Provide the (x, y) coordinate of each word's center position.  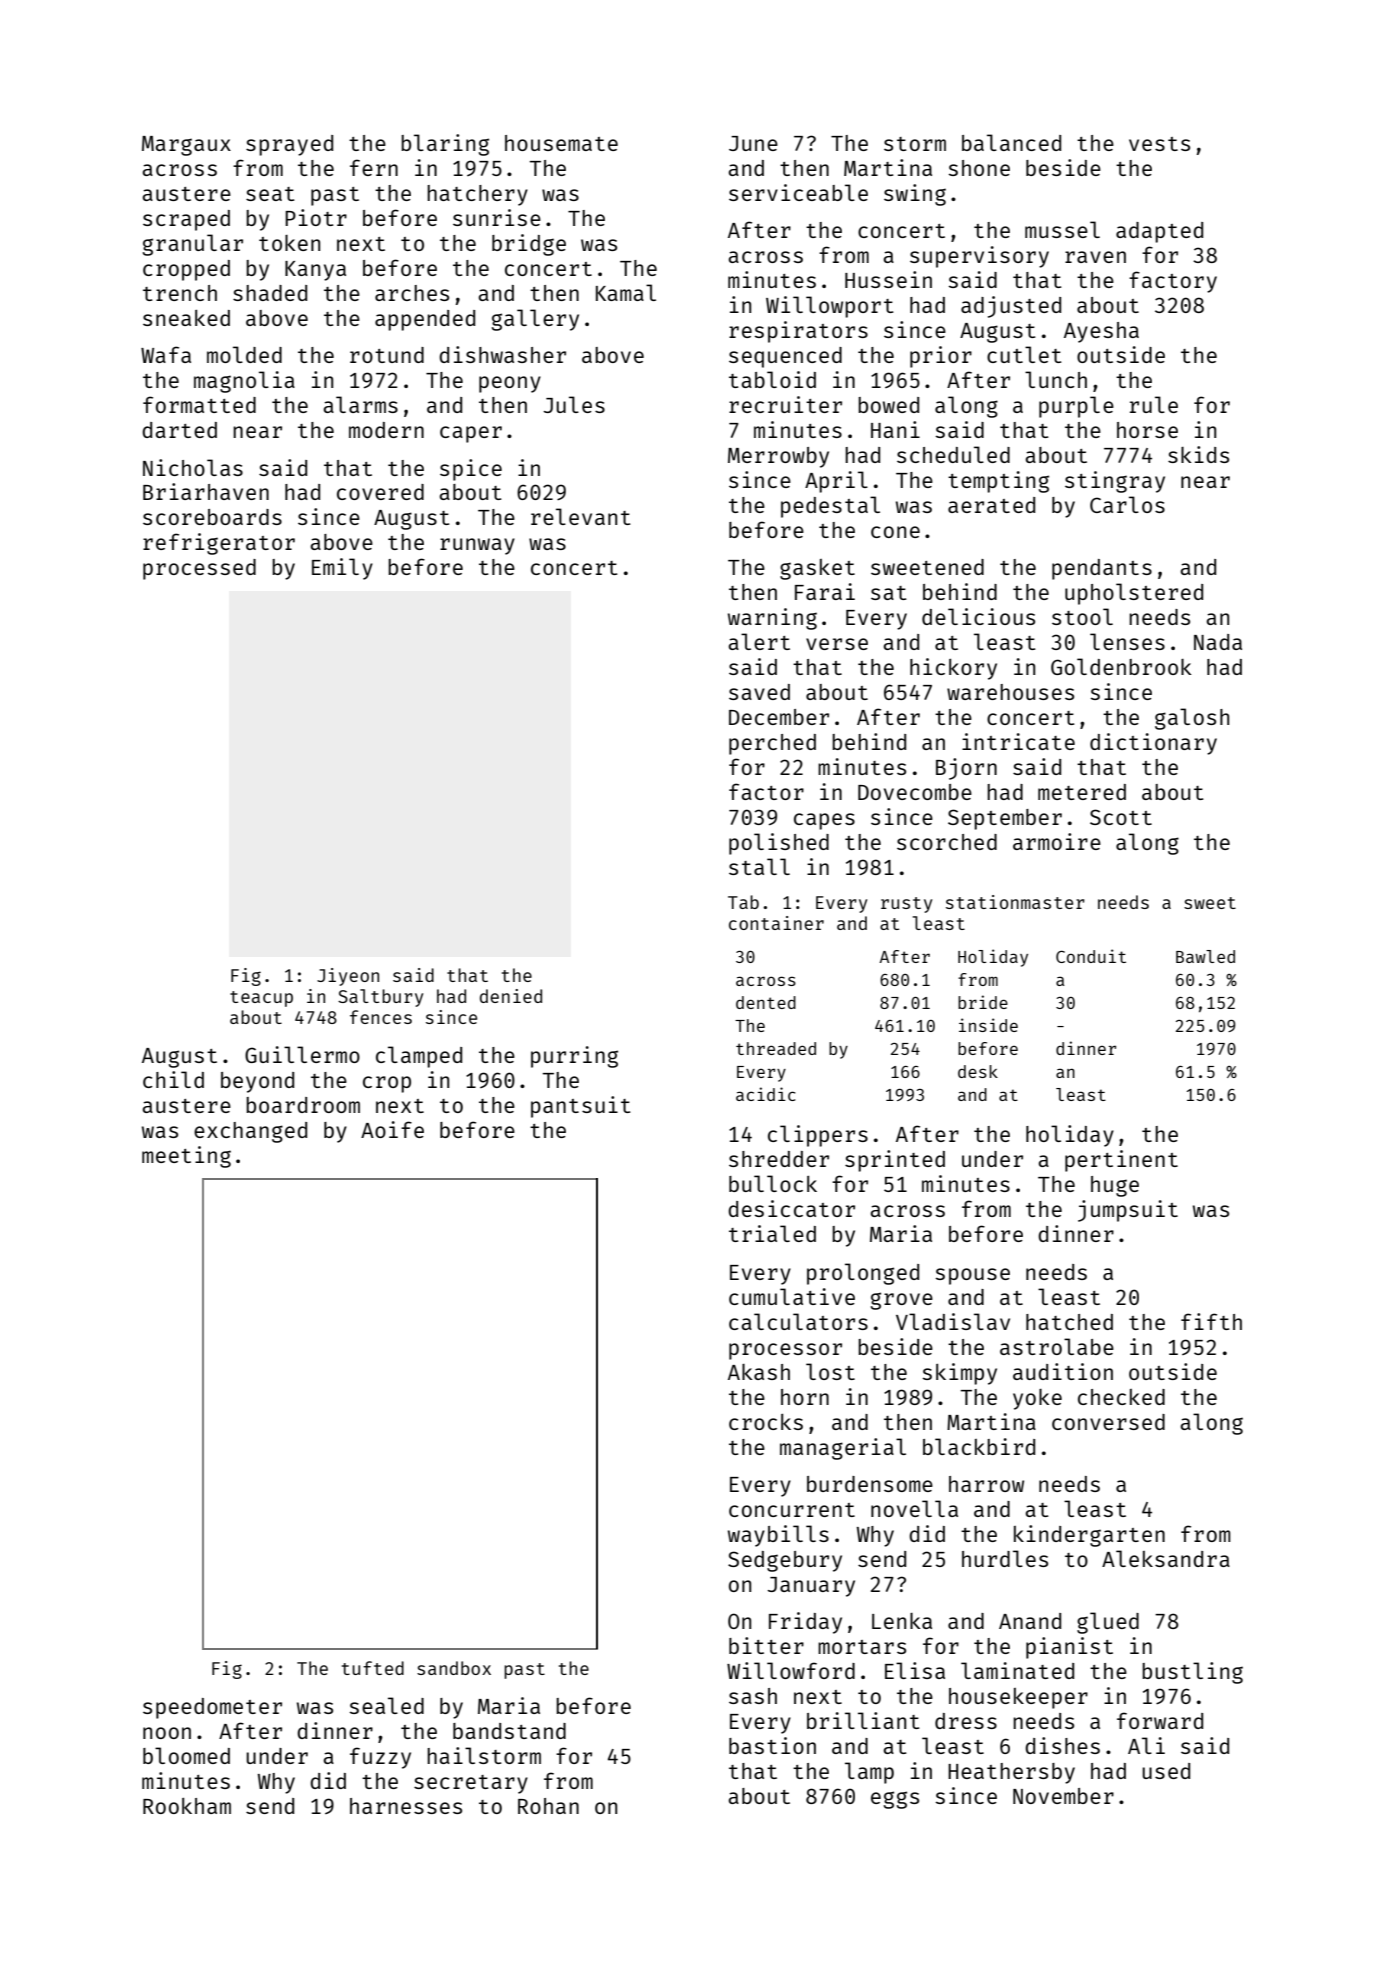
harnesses (406, 1806)
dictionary (1153, 744)
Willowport (830, 307)
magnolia (244, 382)
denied (511, 996)
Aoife (392, 1129)
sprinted (895, 1161)
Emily (342, 569)
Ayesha (1101, 332)
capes (824, 821)
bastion (772, 1745)
